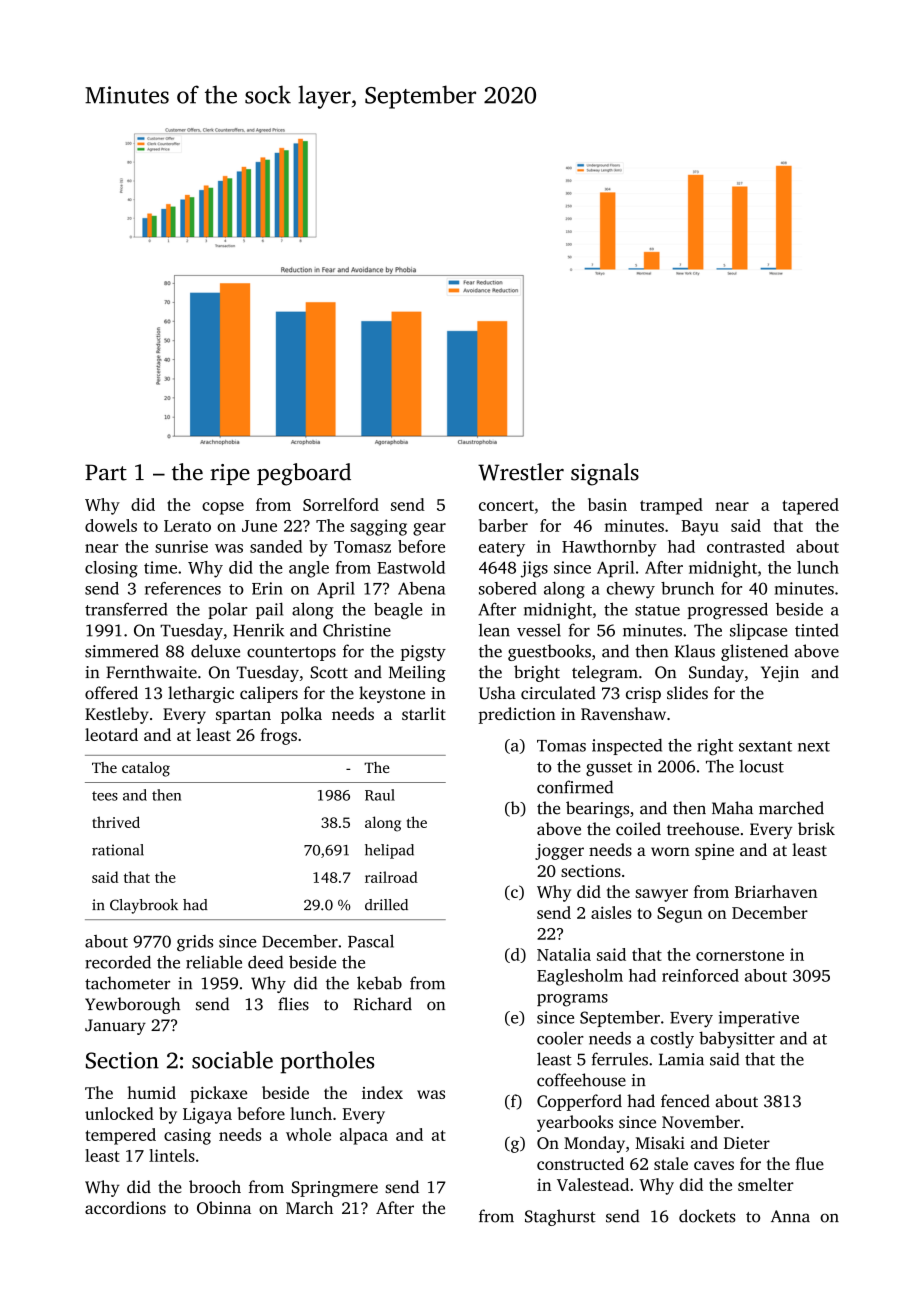  What do you see at coordinates (521, 472) in the screenshot?
I see `Wrestler` at bounding box center [521, 472].
